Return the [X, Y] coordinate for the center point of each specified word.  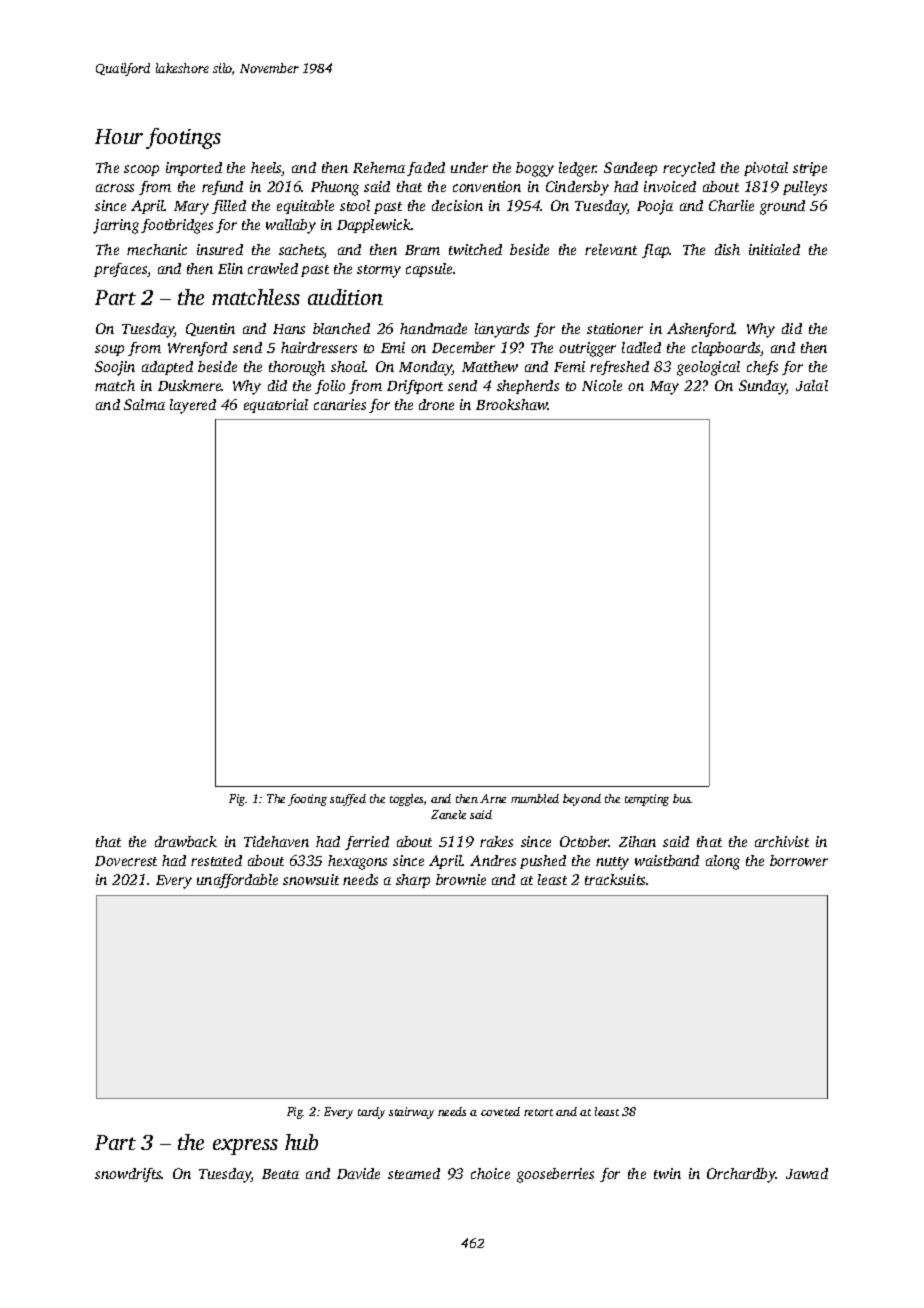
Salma [144, 404]
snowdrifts [128, 1175]
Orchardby [741, 1175]
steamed [414, 1173]
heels [266, 169]
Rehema [379, 167]
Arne [493, 798]
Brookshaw [512, 404]
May [664, 388]
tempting [647, 800]
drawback [186, 841]
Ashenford [701, 330]
